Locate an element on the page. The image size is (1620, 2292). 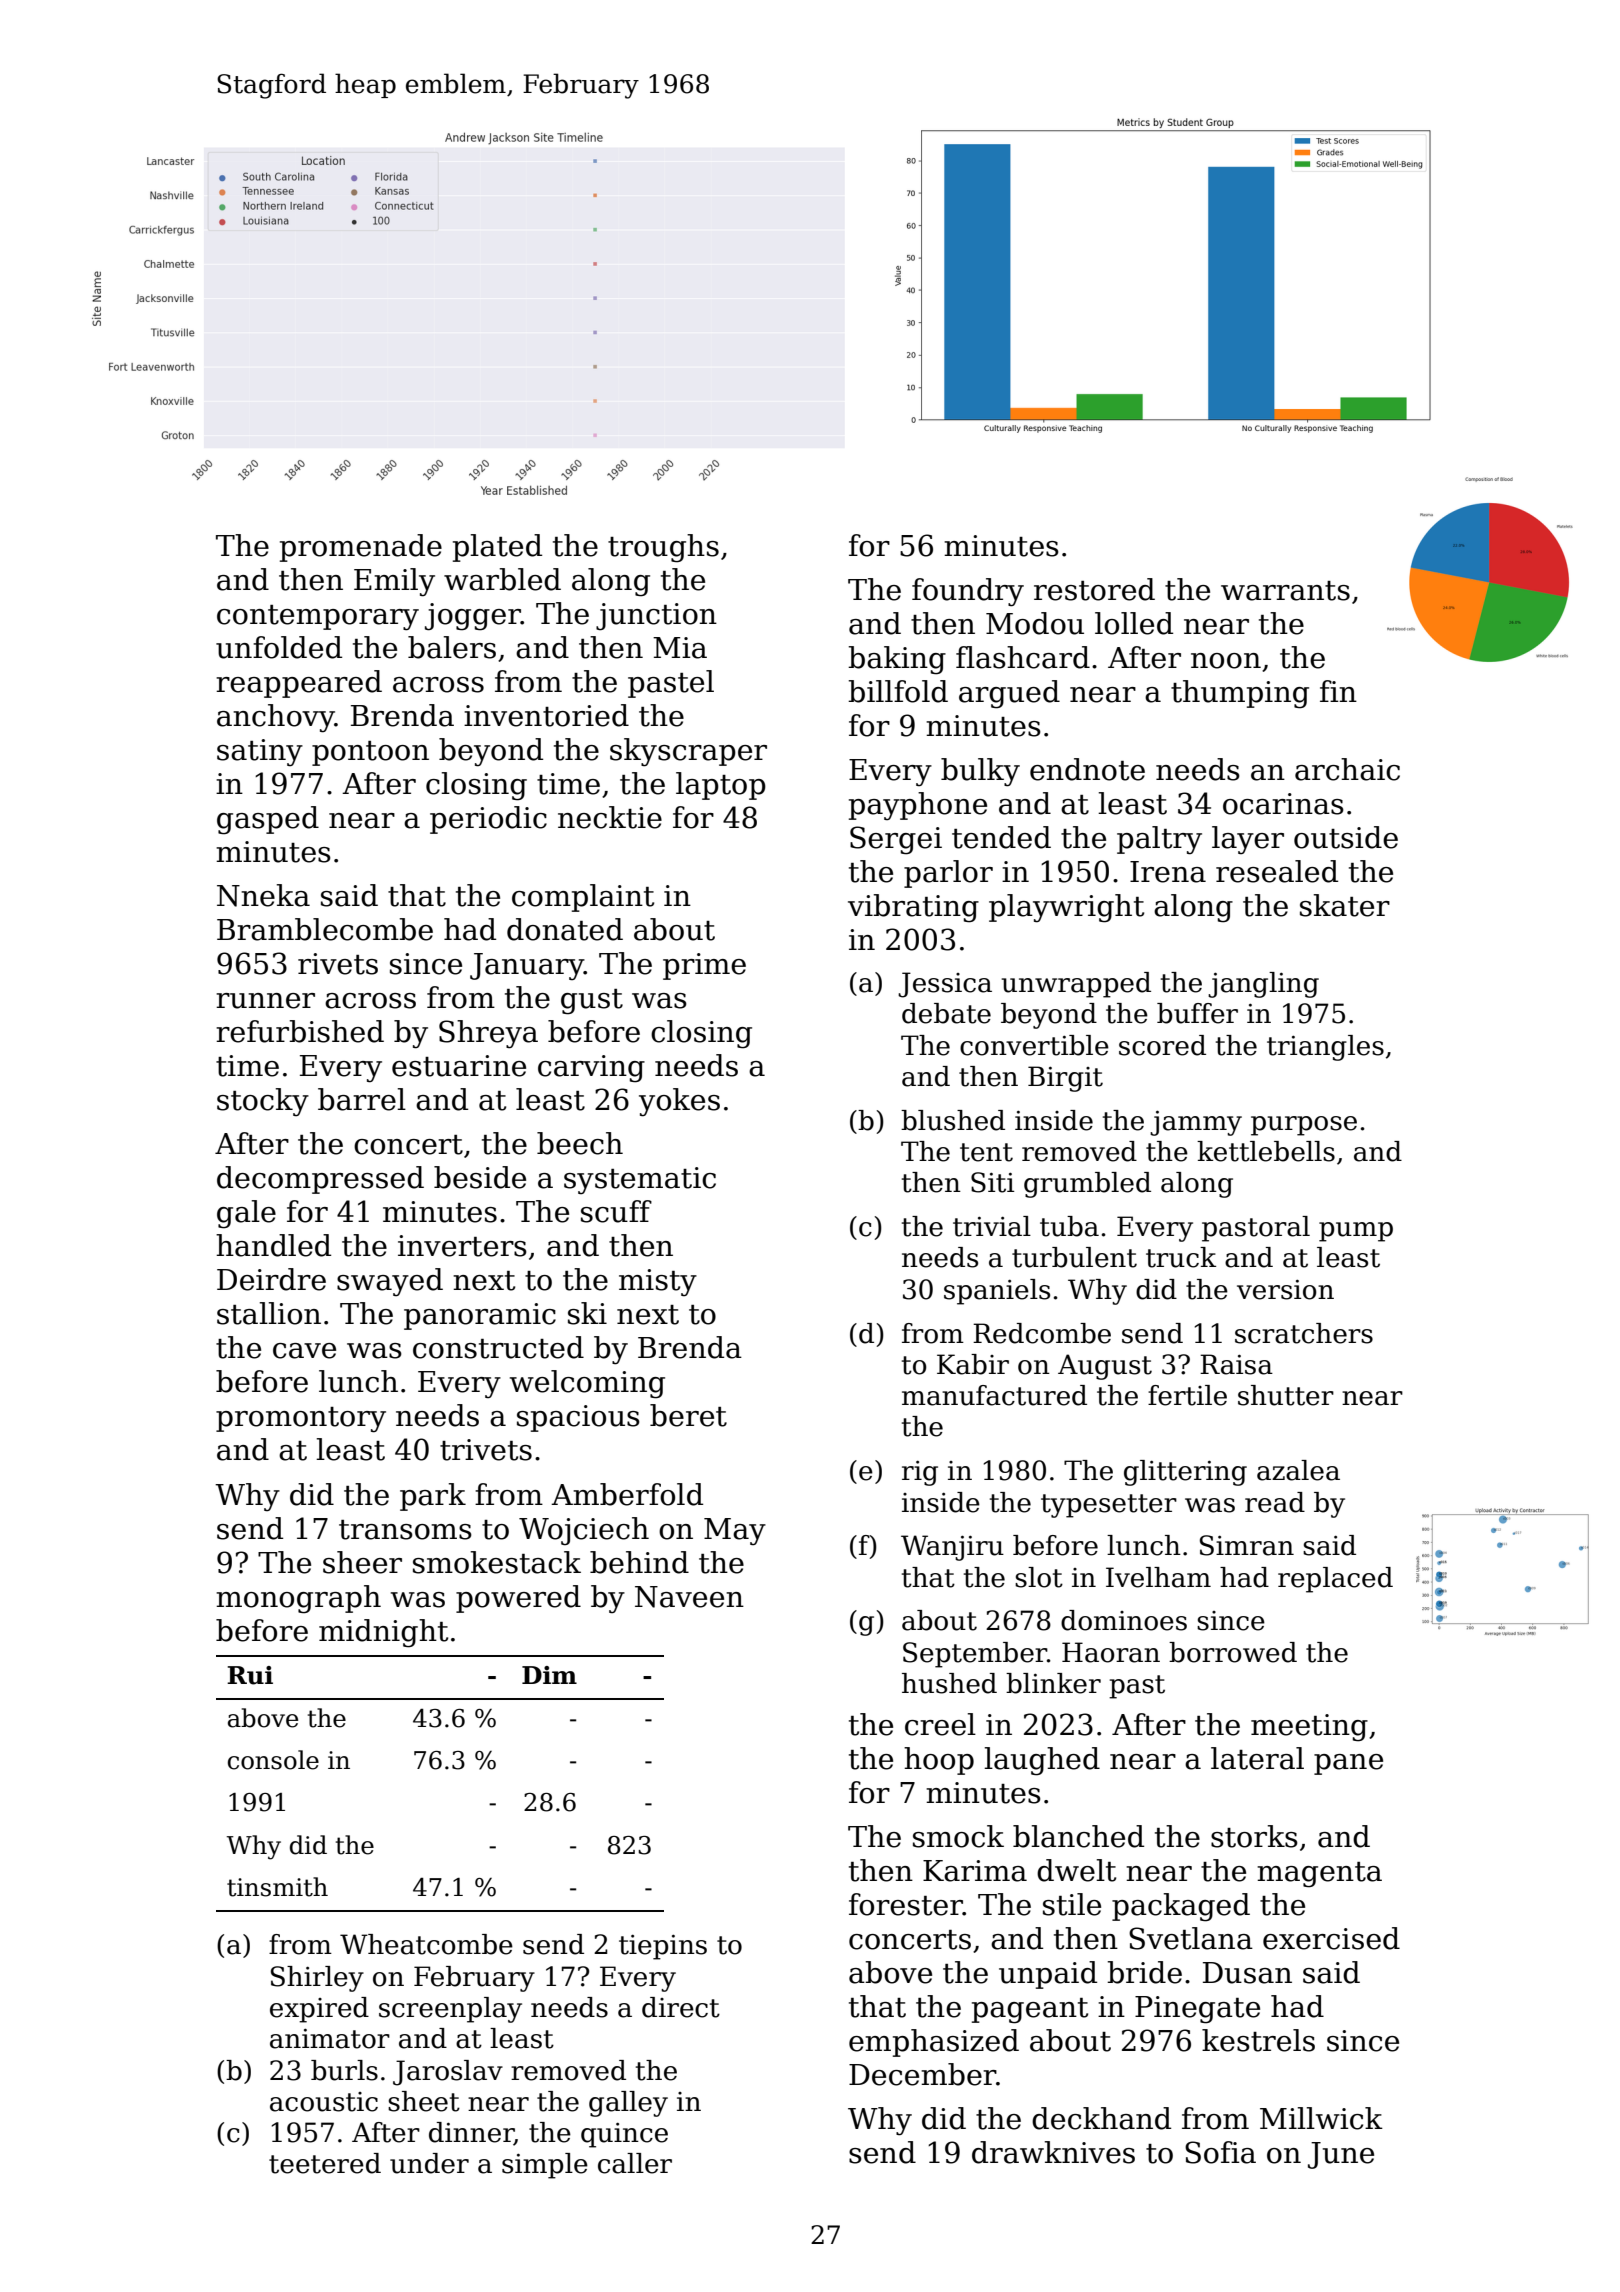
troughs is located at coordinates (663, 548).
